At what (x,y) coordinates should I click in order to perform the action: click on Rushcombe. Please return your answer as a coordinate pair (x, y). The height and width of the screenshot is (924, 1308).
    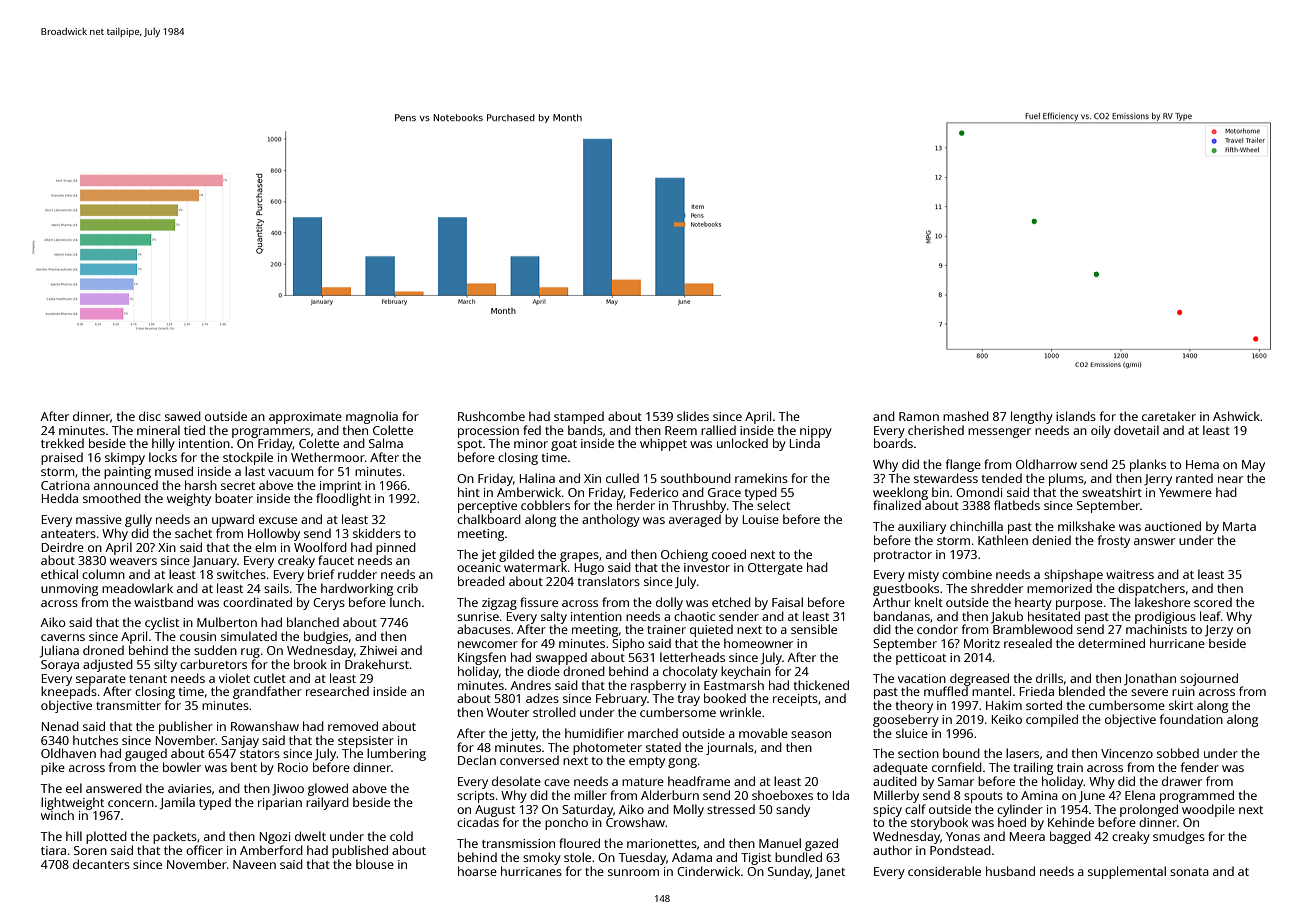
    Looking at the image, I should click on (491, 416).
